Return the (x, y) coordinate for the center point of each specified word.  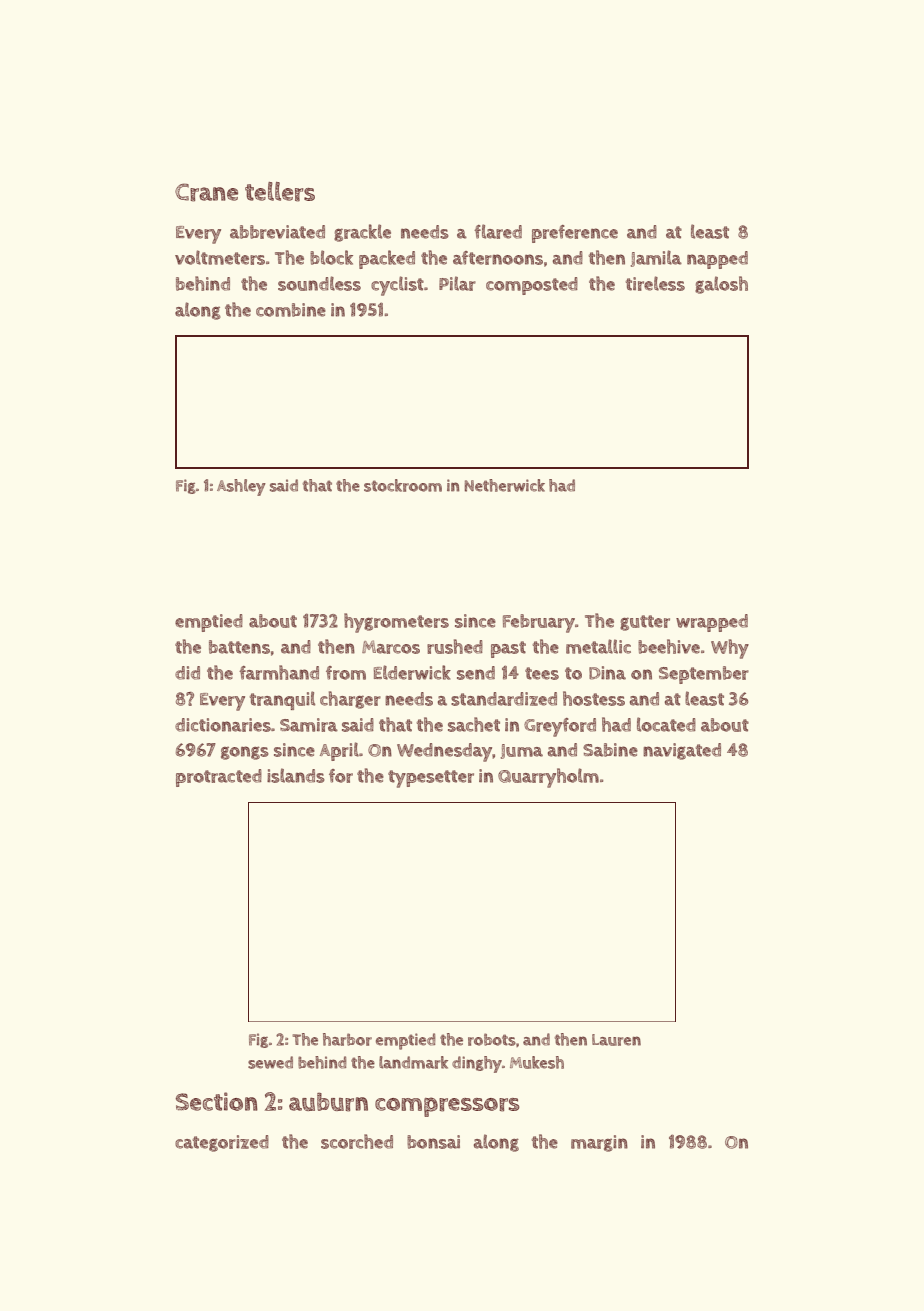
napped (717, 260)
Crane (206, 192)
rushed (455, 646)
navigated (682, 751)
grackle (362, 233)
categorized (222, 1143)
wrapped (712, 623)
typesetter (431, 779)
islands (296, 775)
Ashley (241, 487)
